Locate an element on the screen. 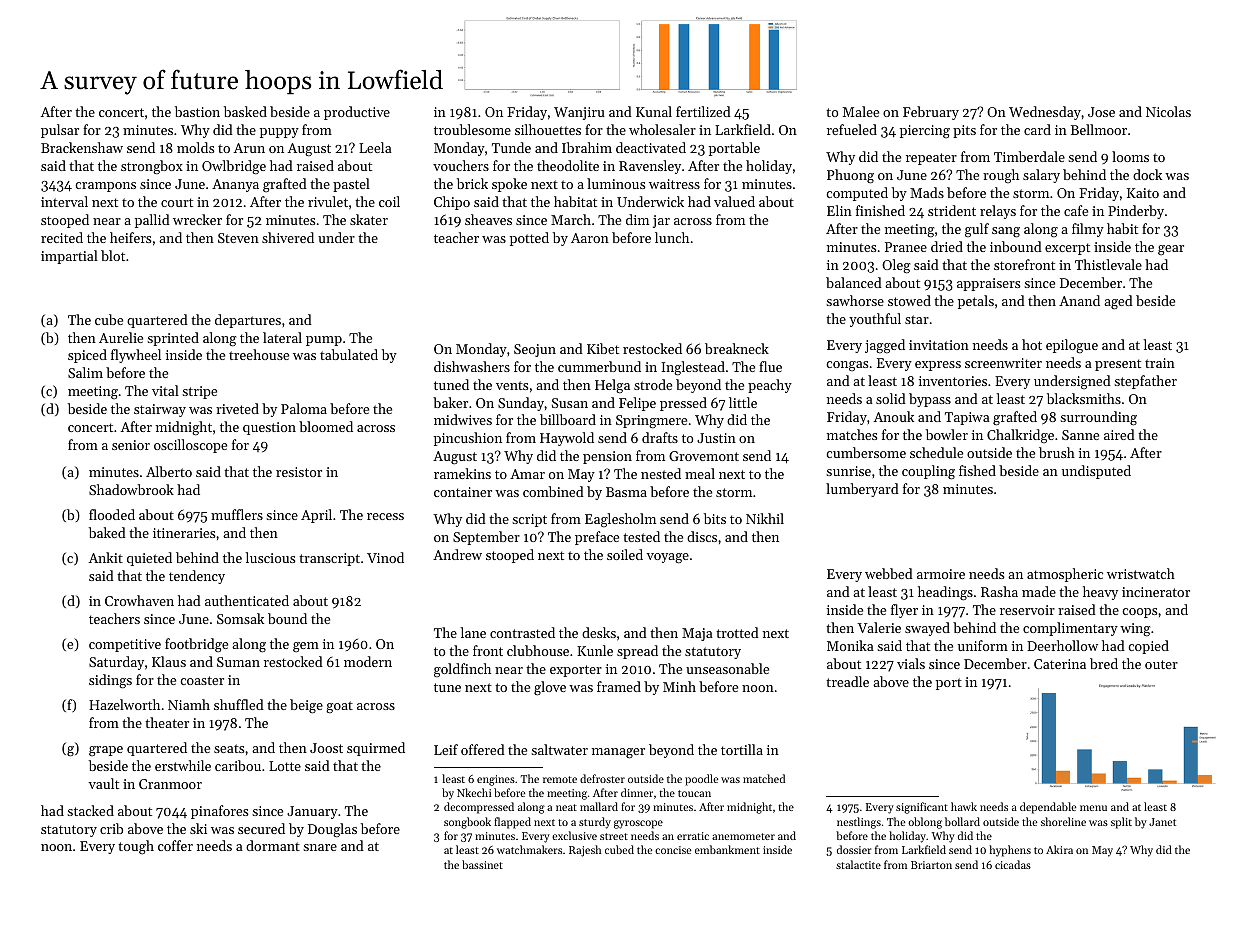 The width and height of the screenshot is (1233, 952). Douglas is located at coordinates (332, 830).
